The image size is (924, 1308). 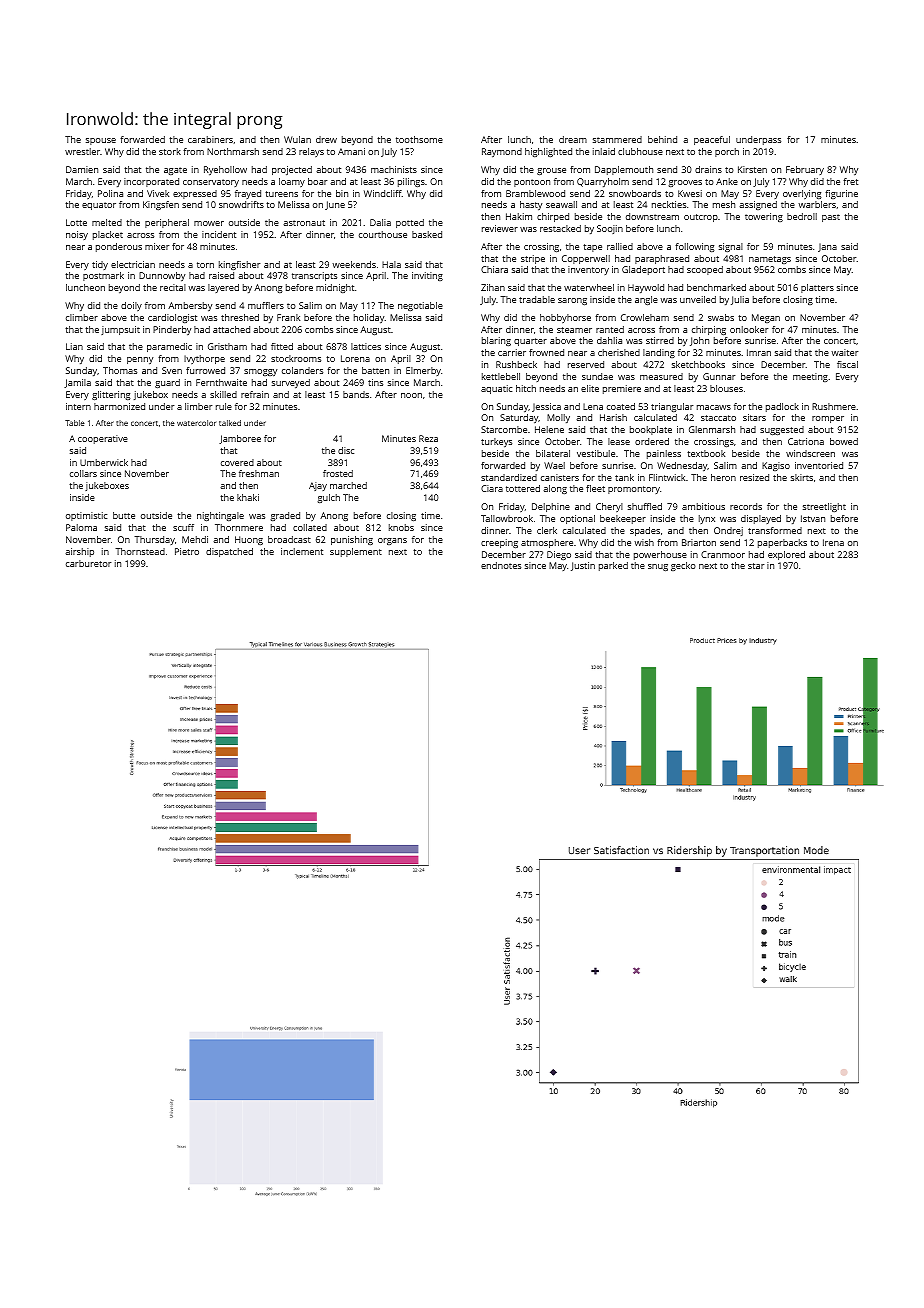 What do you see at coordinates (553, 217) in the screenshot?
I see `chirped` at bounding box center [553, 217].
